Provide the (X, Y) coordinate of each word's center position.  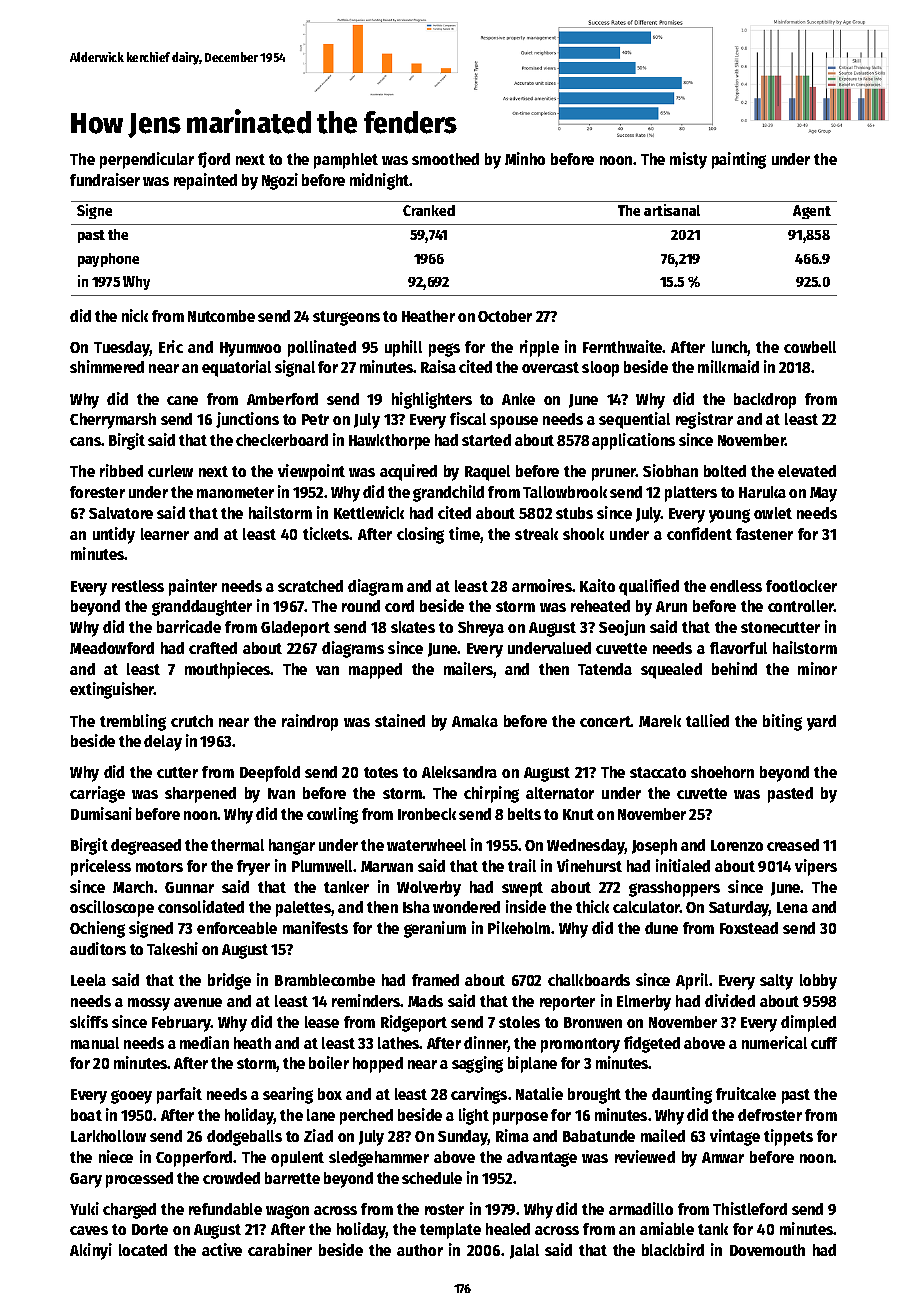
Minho (525, 158)
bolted (725, 471)
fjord (214, 160)
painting (739, 160)
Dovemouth (767, 1250)
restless (138, 586)
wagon (287, 1212)
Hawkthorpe (389, 442)
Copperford (194, 1159)
